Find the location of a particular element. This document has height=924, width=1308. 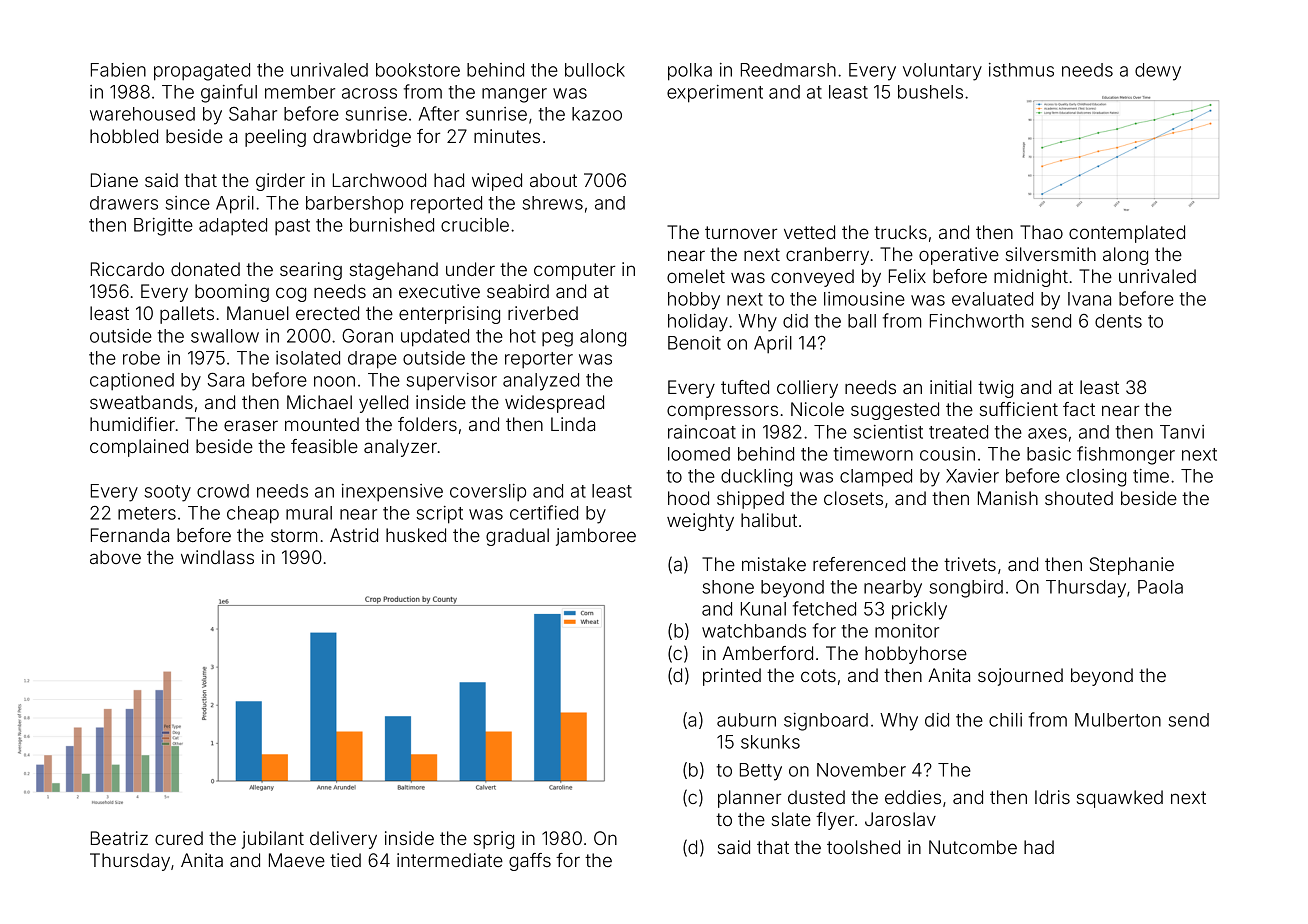

ball is located at coordinates (862, 321).
